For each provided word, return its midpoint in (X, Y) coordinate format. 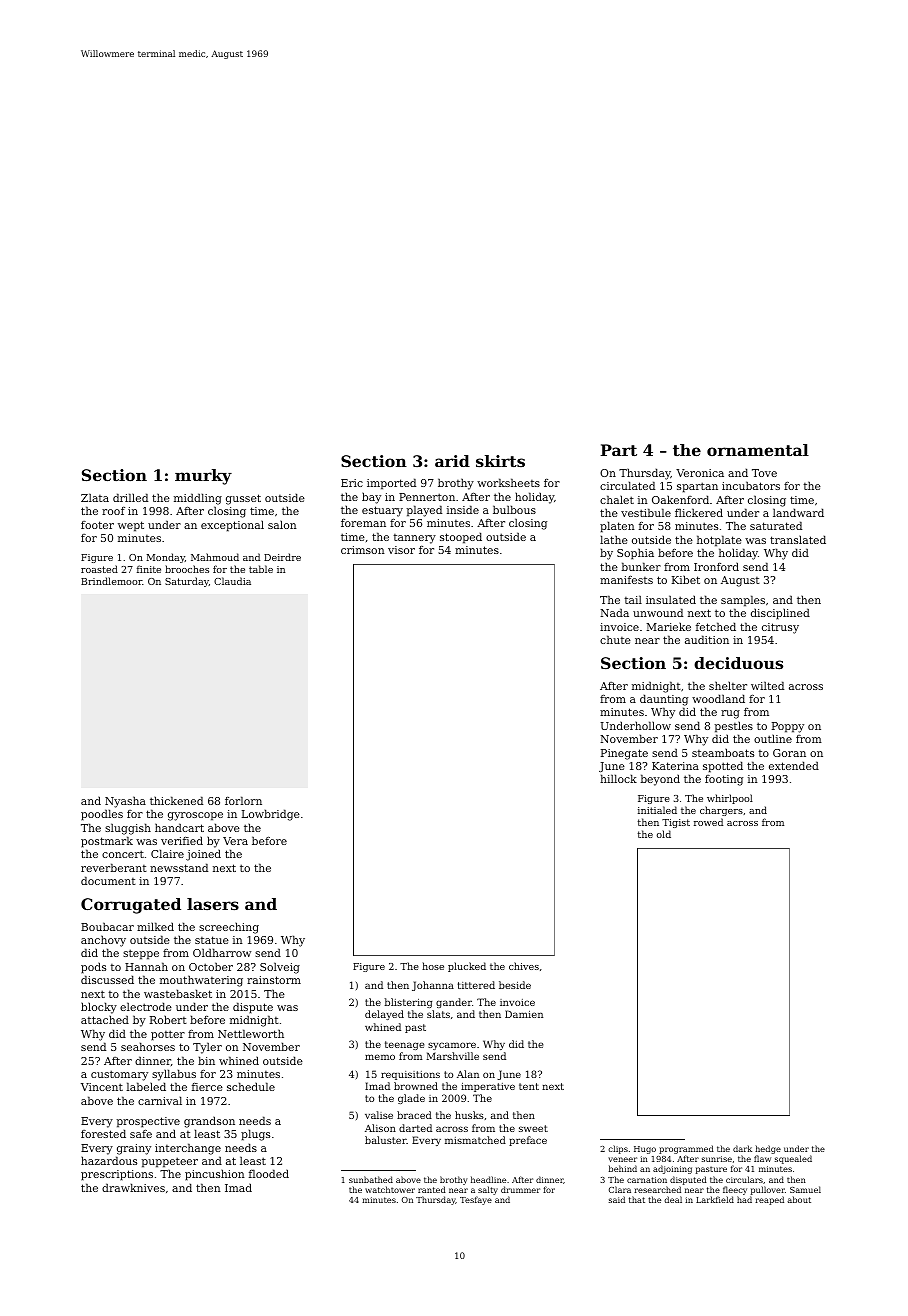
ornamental (758, 450)
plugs (255, 1135)
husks (469, 1115)
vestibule (646, 512)
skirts (500, 461)
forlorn (243, 800)
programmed (686, 1149)
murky (203, 477)
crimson (363, 550)
